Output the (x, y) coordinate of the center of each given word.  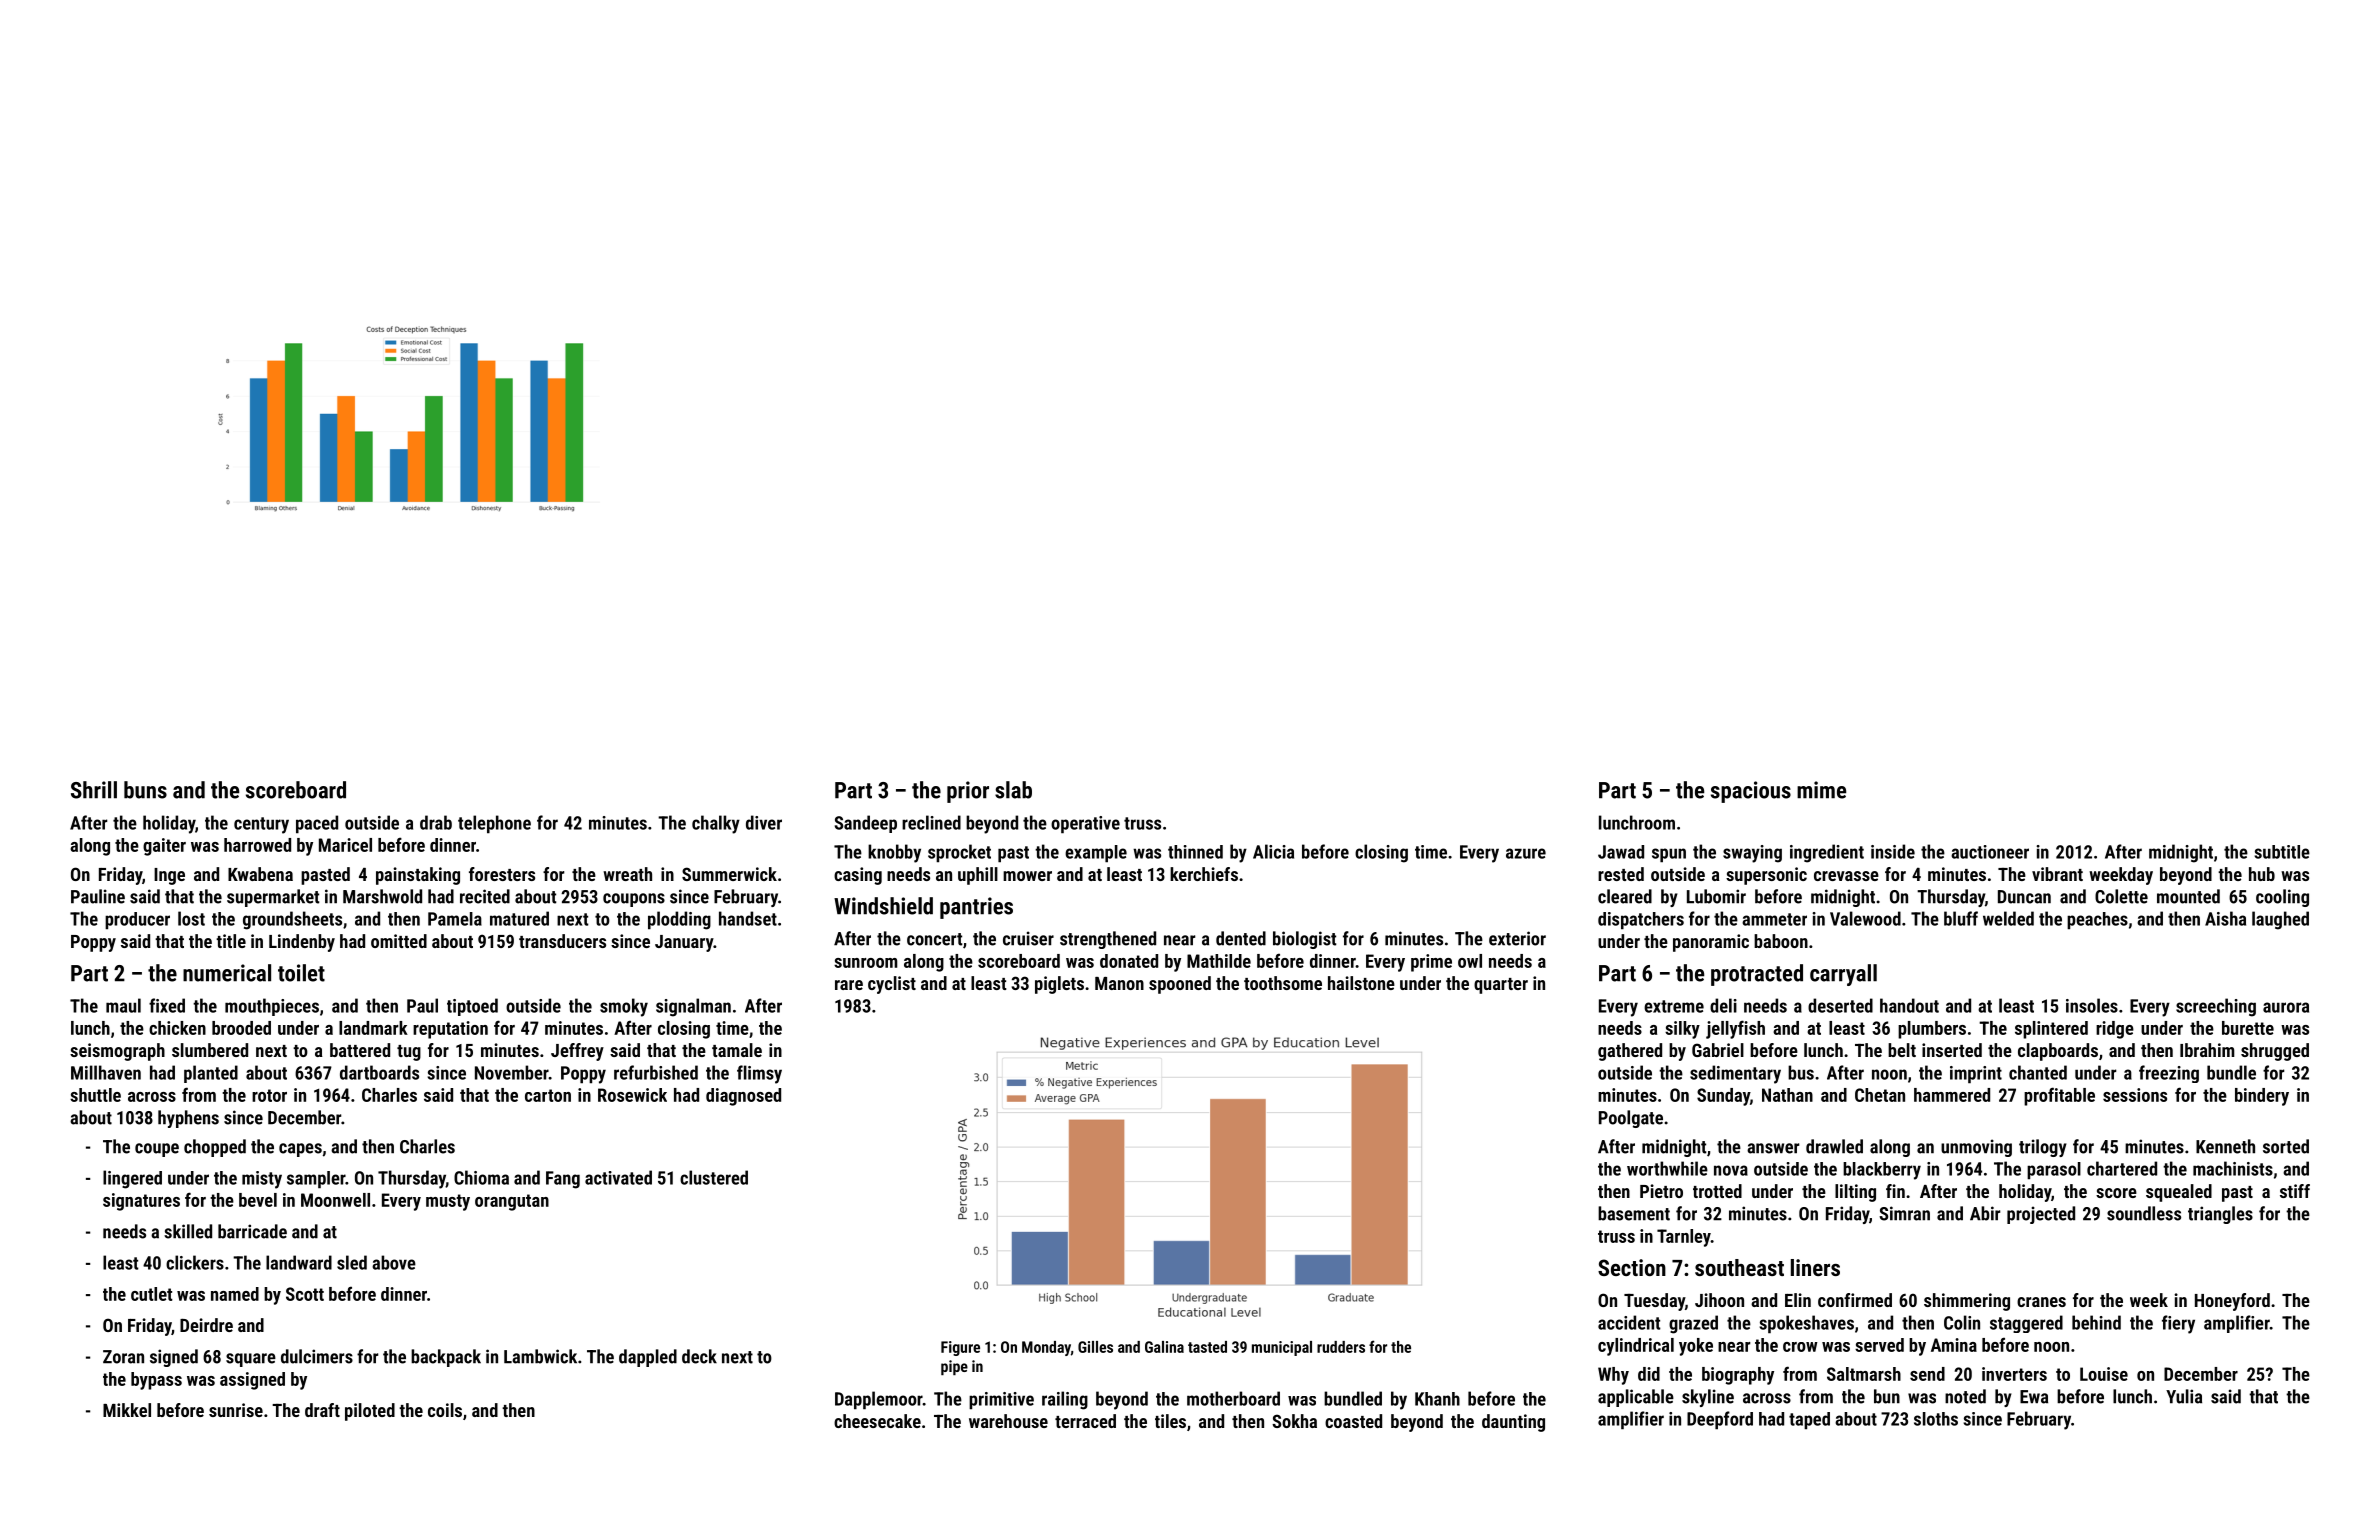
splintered (2051, 1030)
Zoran (123, 1357)
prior (968, 792)
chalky (716, 824)
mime (1821, 790)
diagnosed (743, 1097)
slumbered (210, 1050)
